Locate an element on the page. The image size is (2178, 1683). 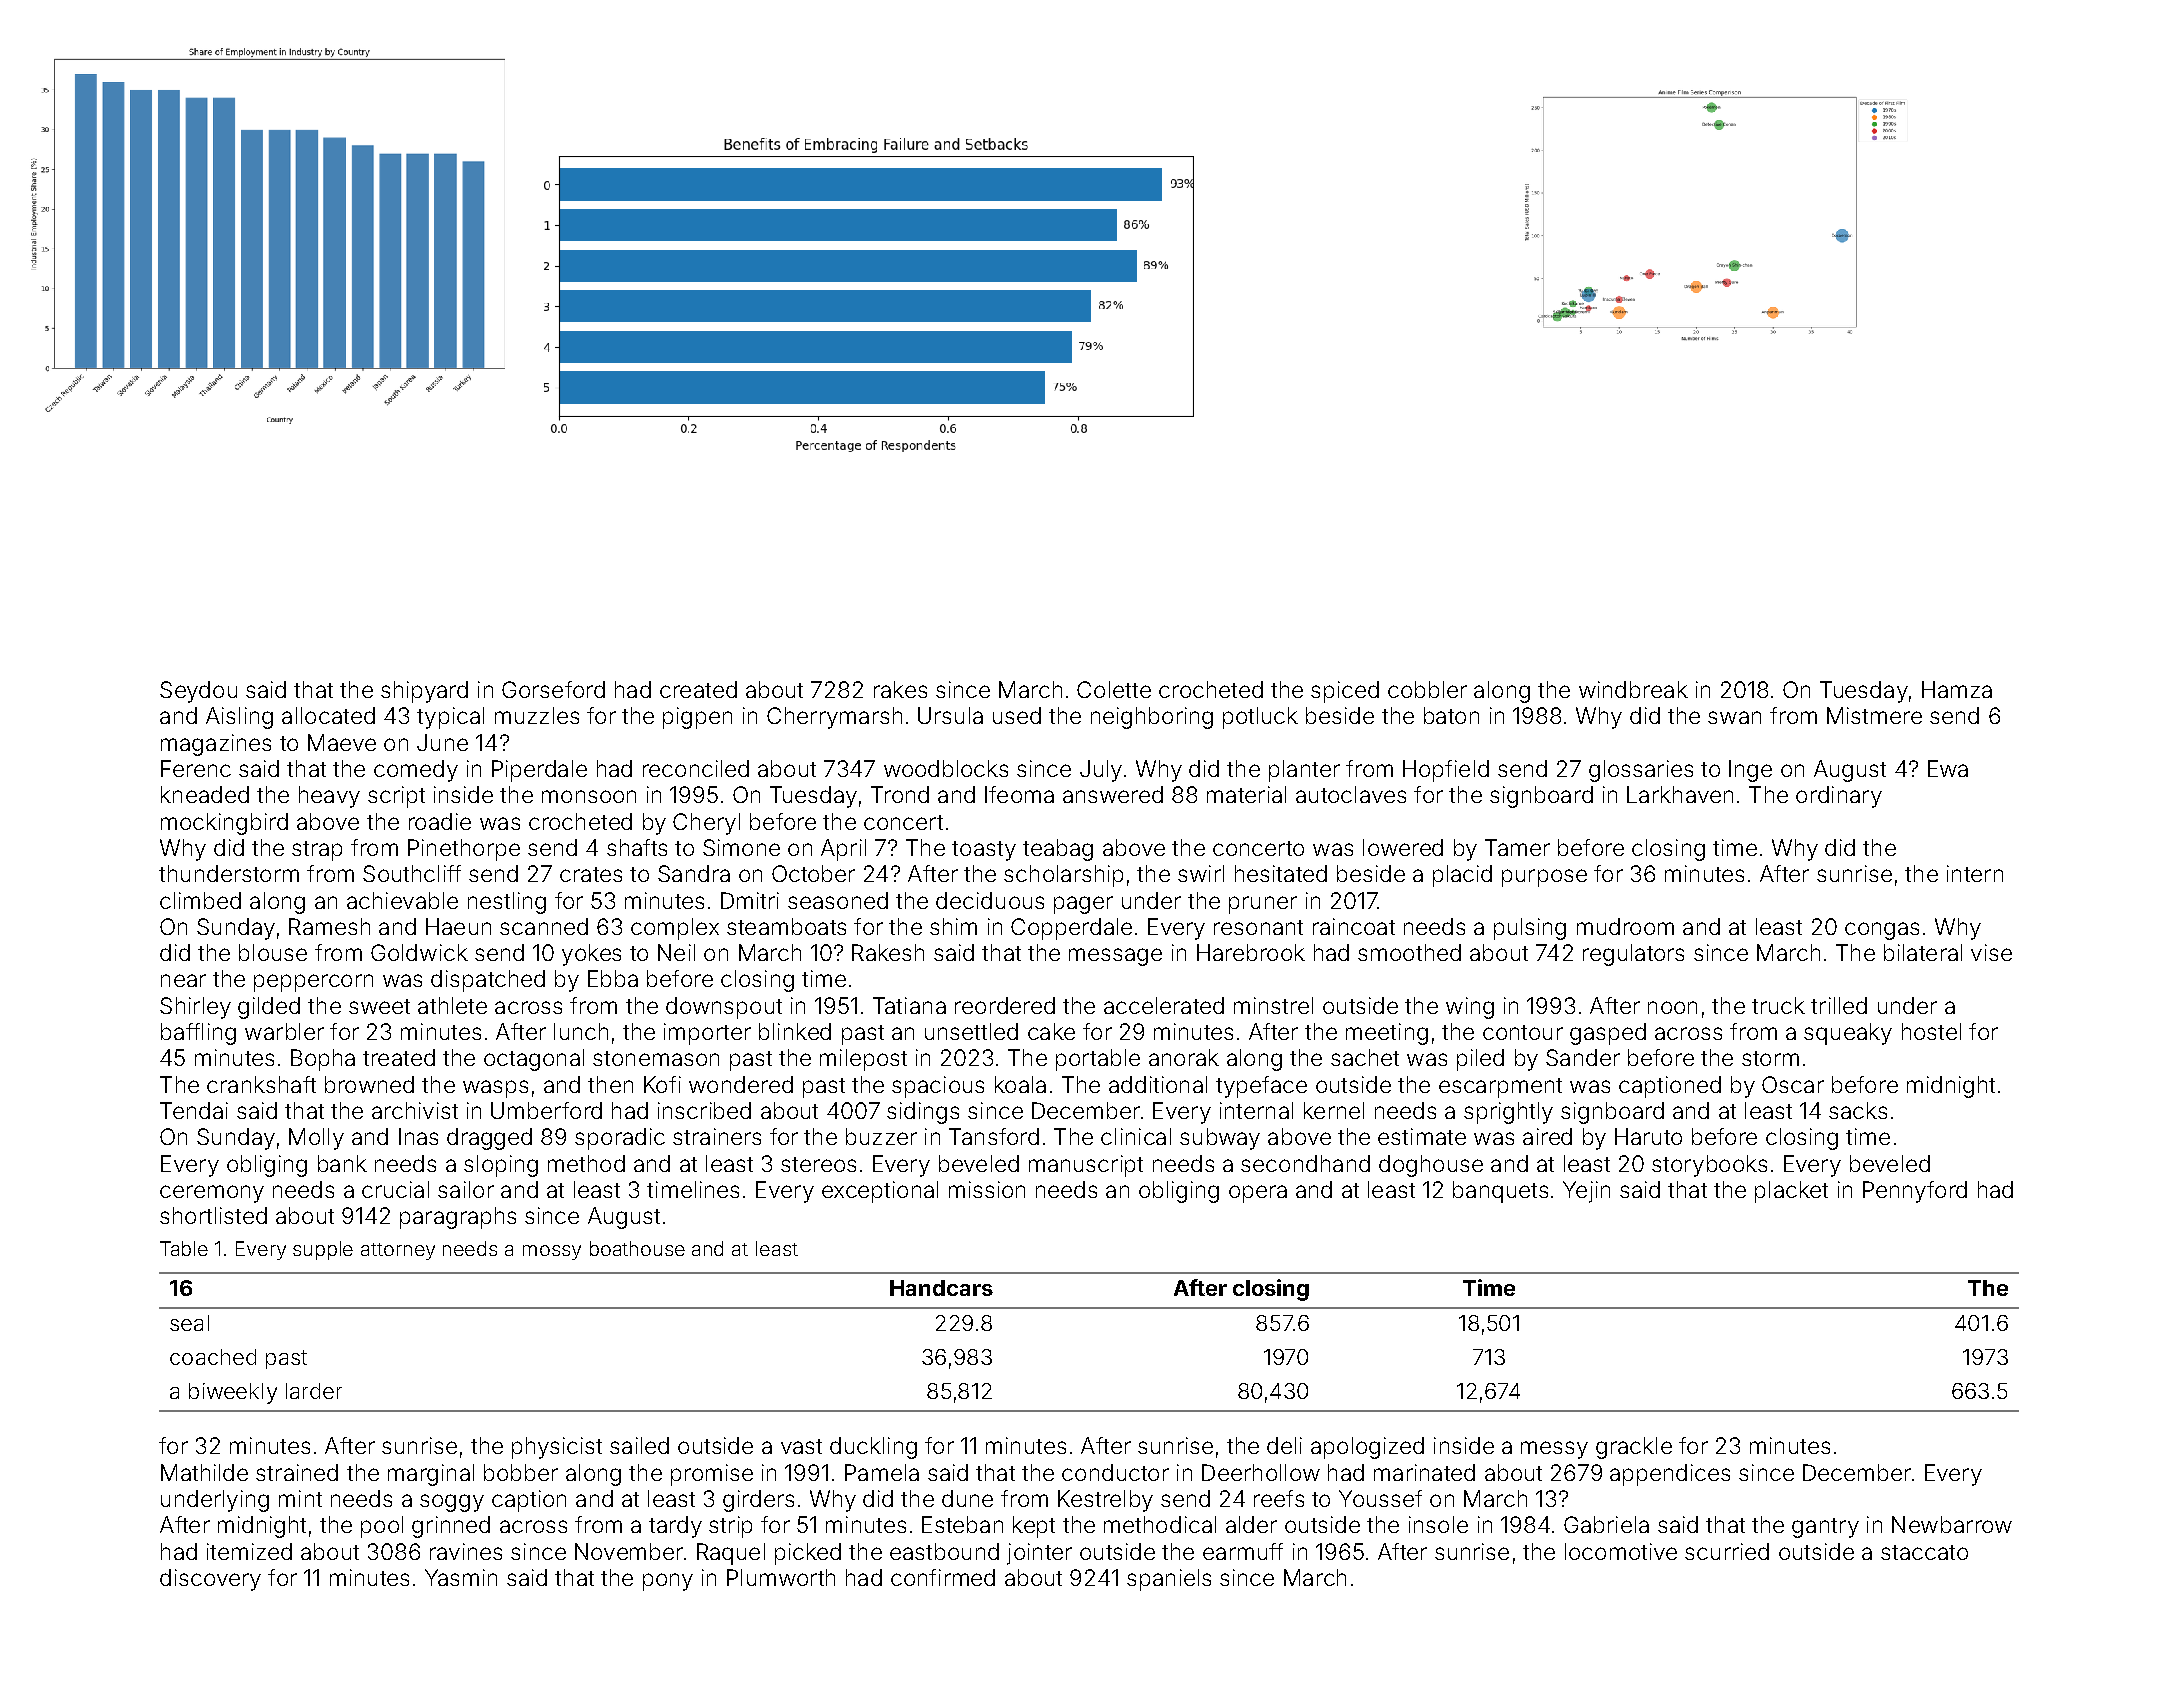
kernel is located at coordinates (1334, 1110).
